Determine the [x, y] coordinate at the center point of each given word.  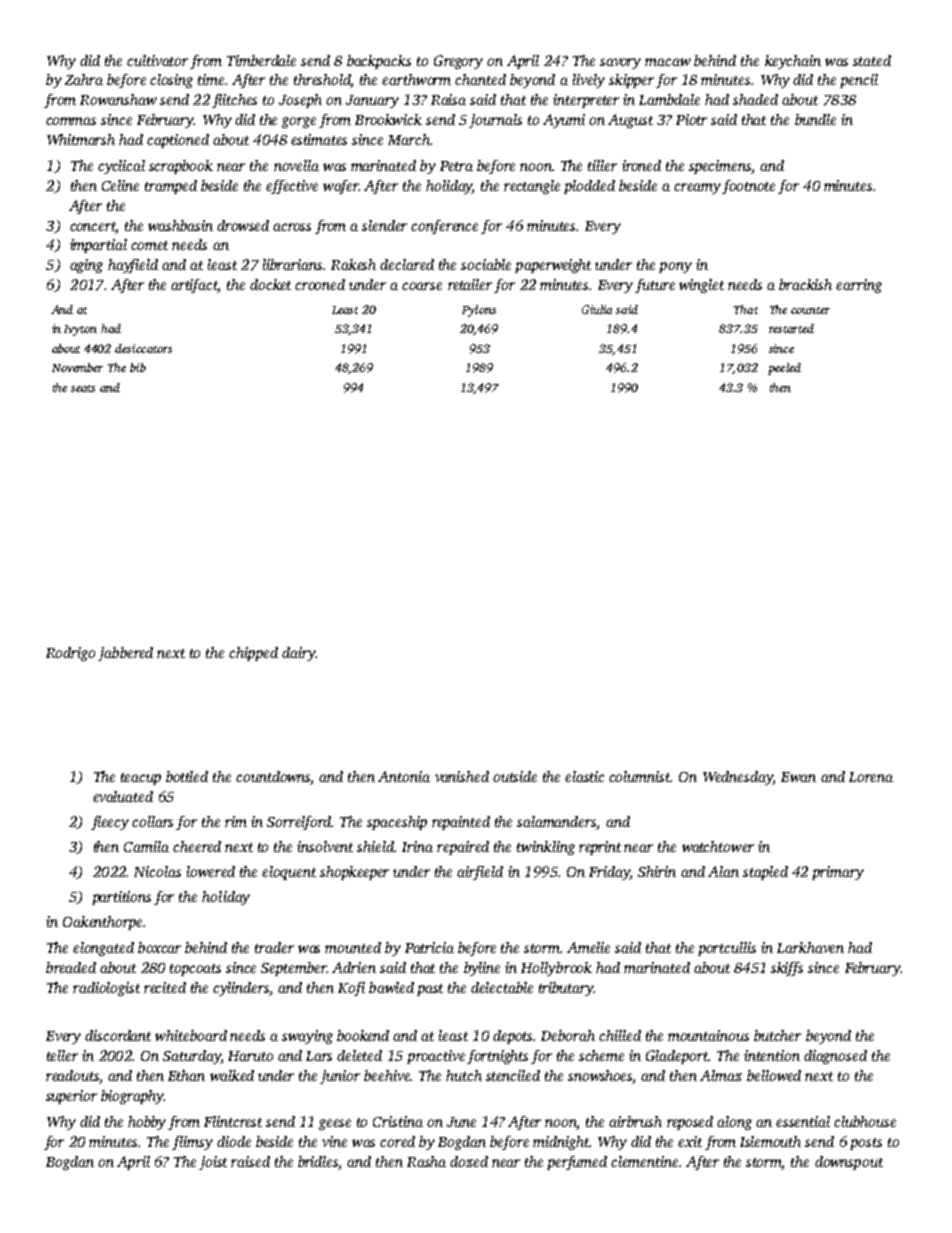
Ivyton [80, 330]
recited [165, 987]
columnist [640, 776]
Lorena [871, 777]
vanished [462, 776]
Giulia [597, 309]
